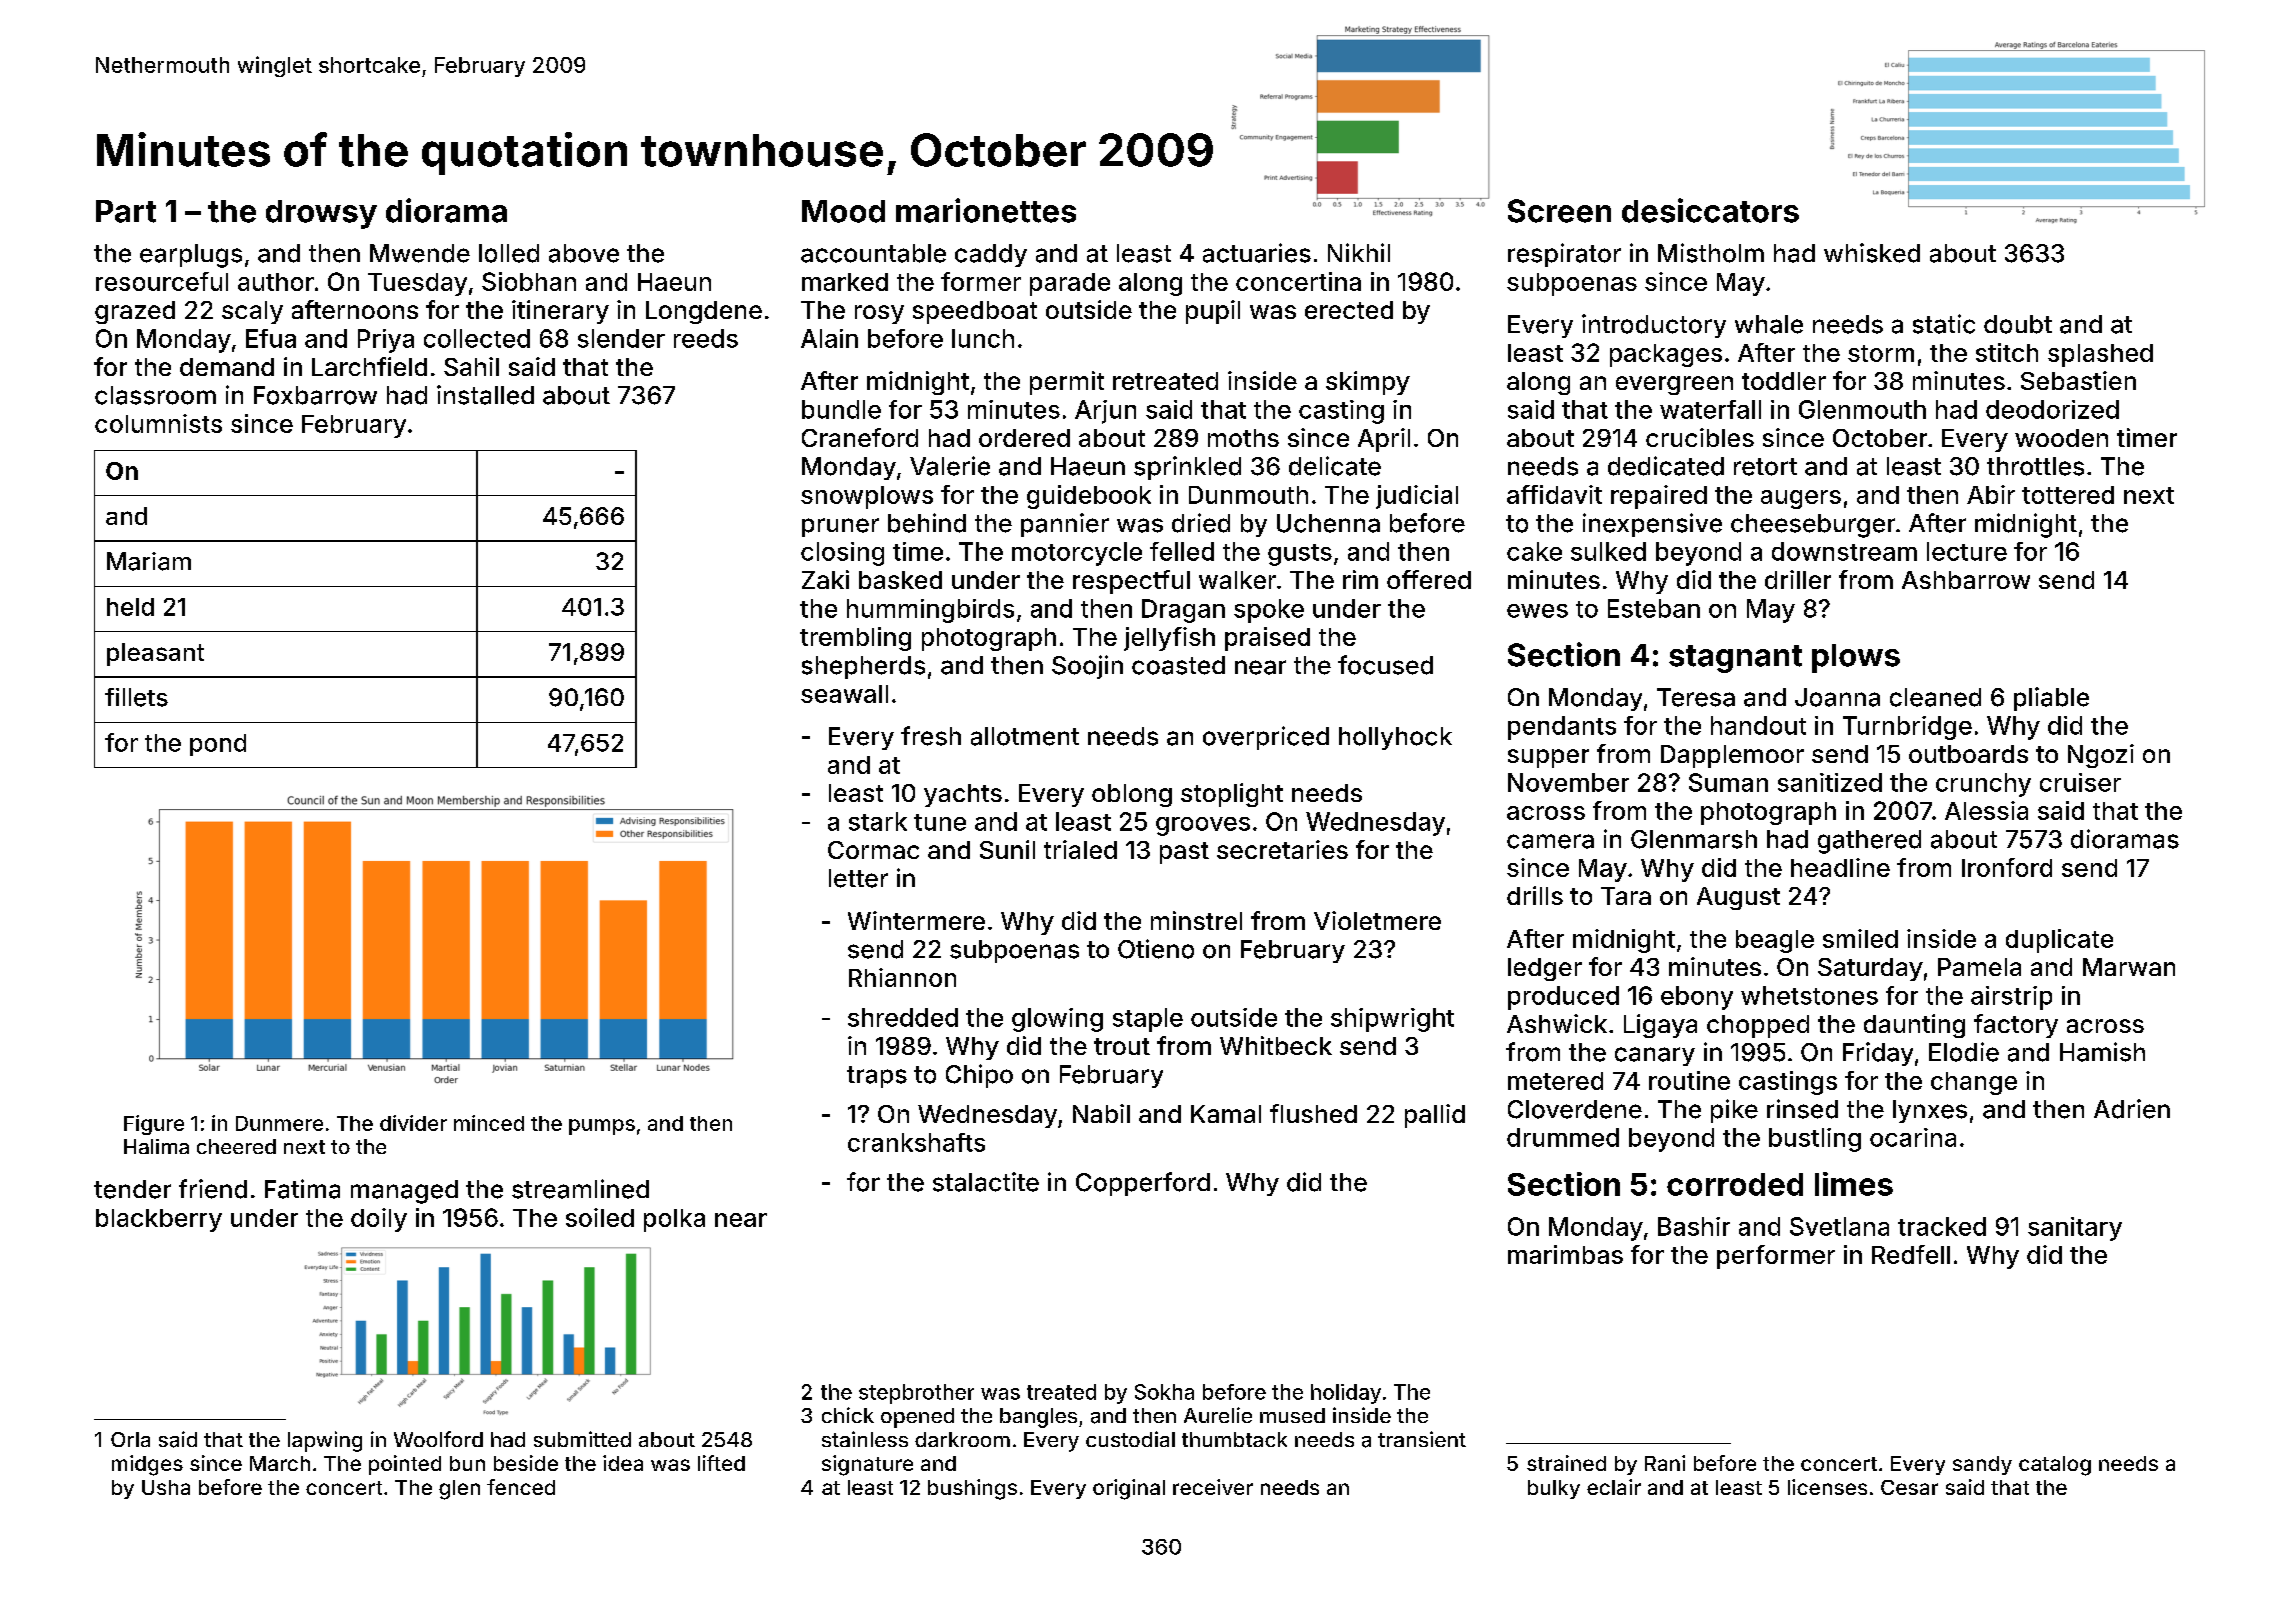 The image size is (2282, 1614). Describe the element at coordinates (560, 312) in the document. I see `itinerary` at that location.
